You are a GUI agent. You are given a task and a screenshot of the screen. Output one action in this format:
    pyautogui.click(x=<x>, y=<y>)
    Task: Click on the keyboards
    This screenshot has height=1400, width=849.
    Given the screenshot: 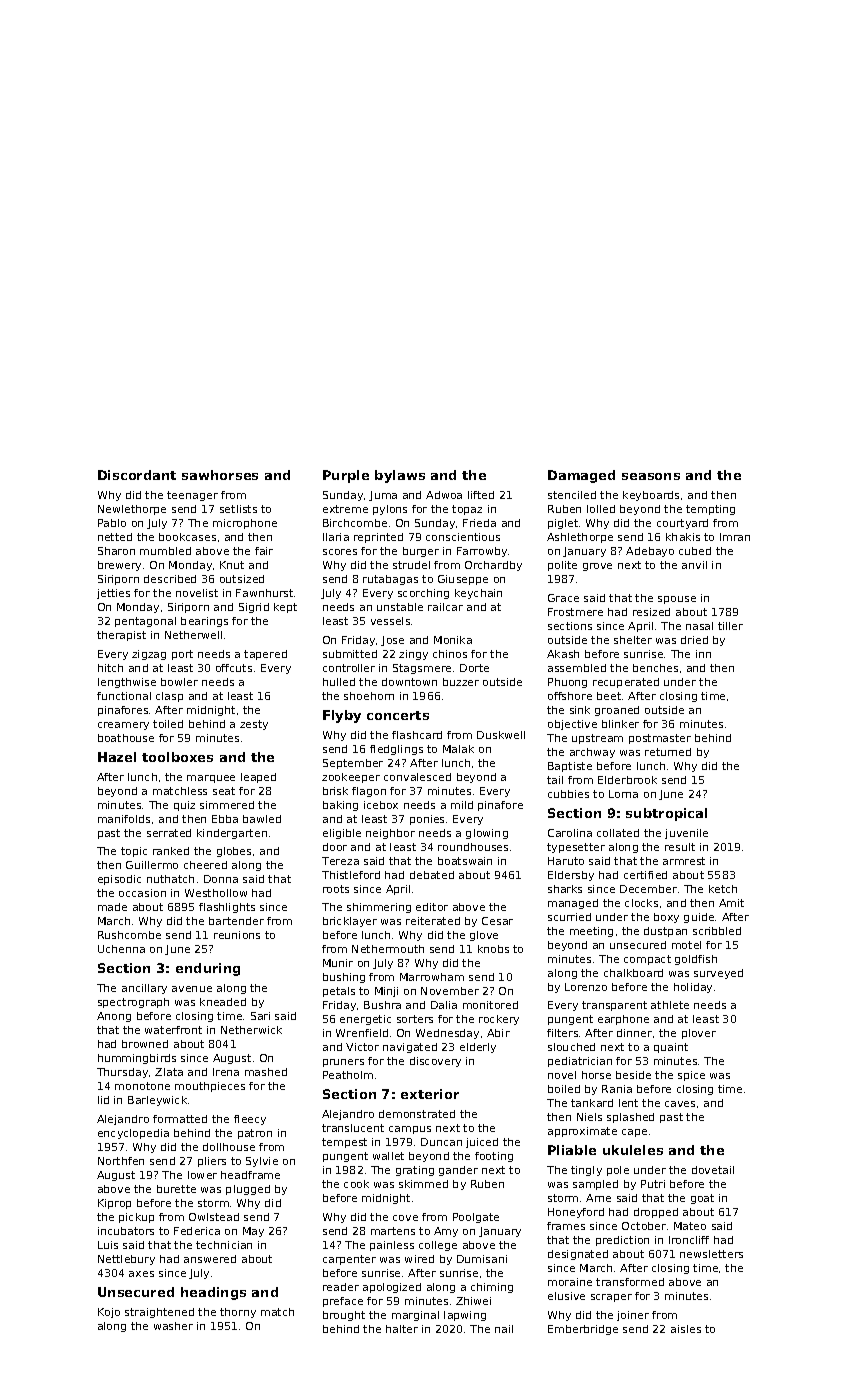 What is the action you would take?
    pyautogui.click(x=651, y=496)
